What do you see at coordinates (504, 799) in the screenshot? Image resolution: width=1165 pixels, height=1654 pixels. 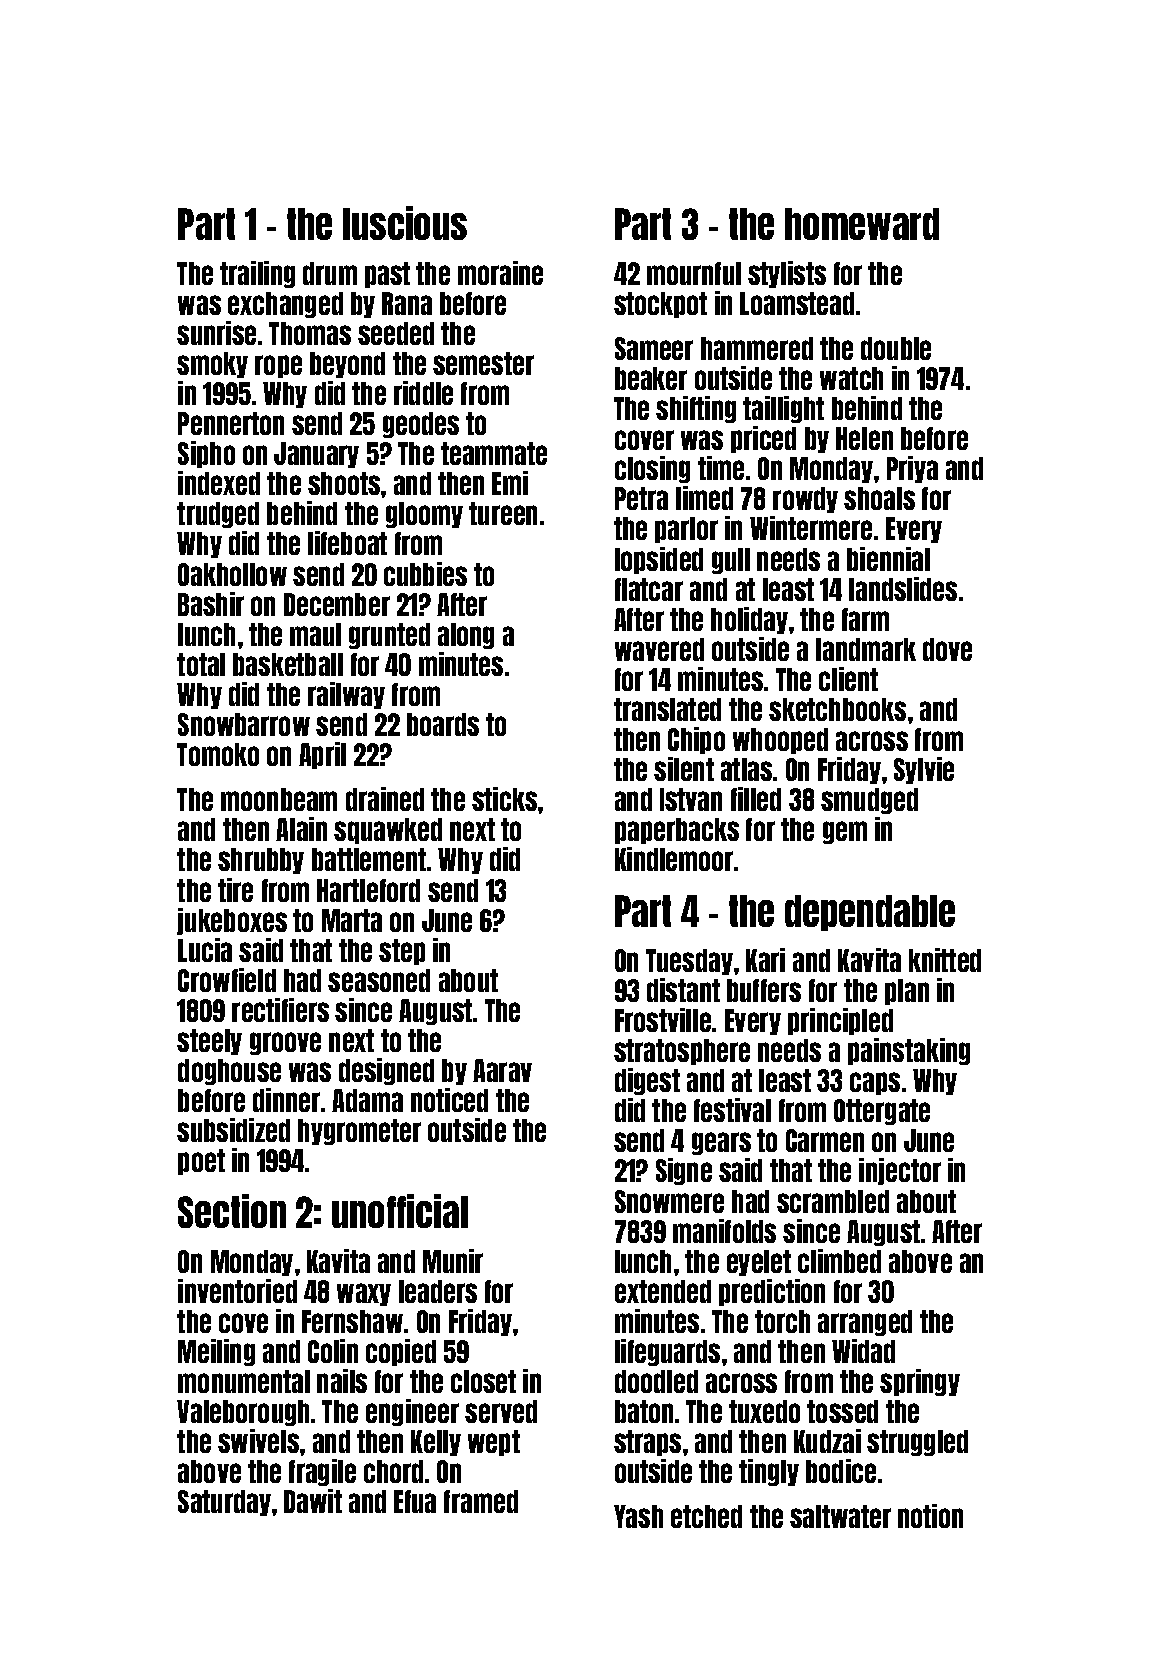 I see `sticks` at bounding box center [504, 799].
